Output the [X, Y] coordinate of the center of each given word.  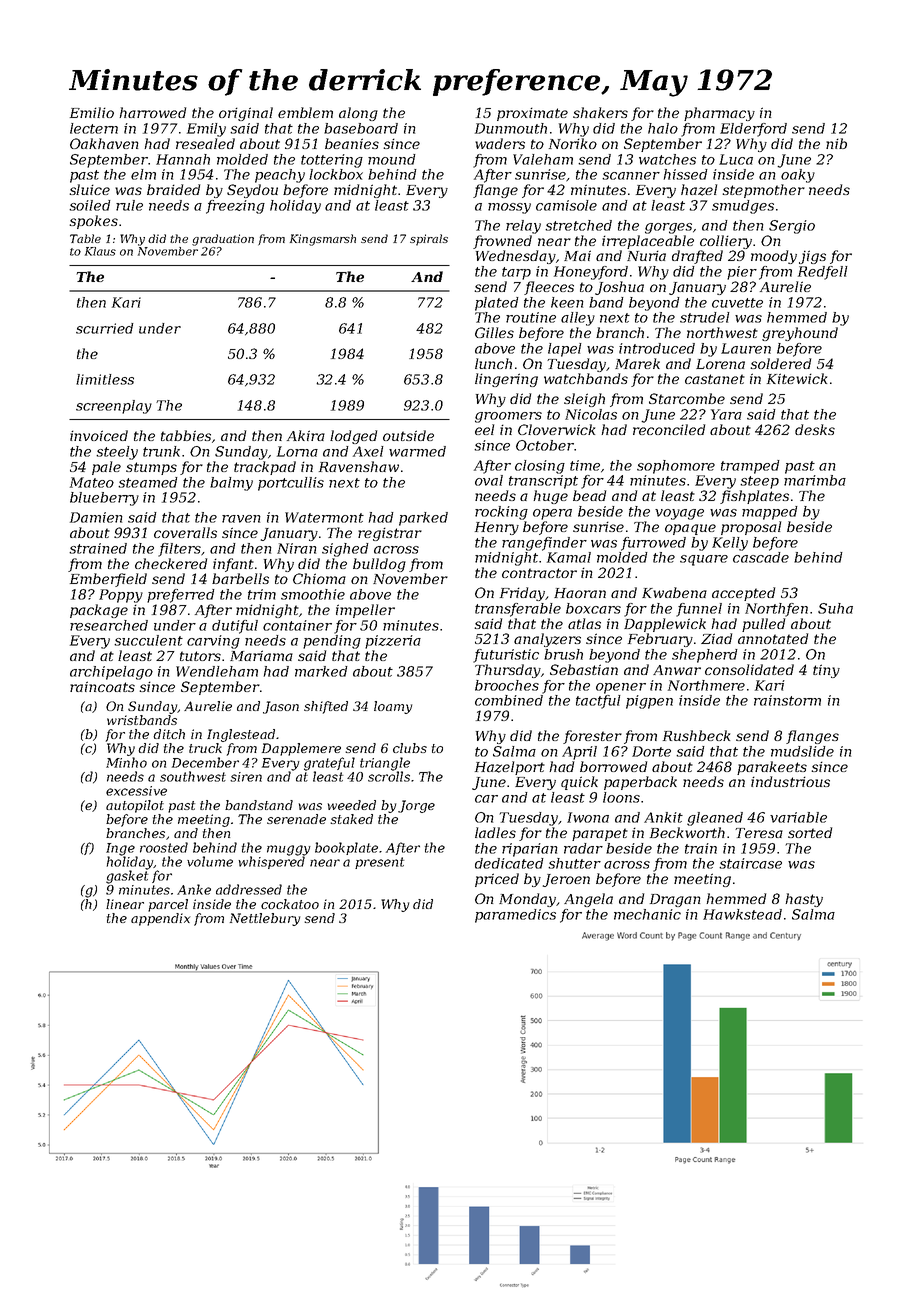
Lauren [746, 348]
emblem [305, 112]
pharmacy [719, 114]
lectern [94, 128]
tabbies [186, 435]
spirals [429, 240]
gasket [127, 877]
